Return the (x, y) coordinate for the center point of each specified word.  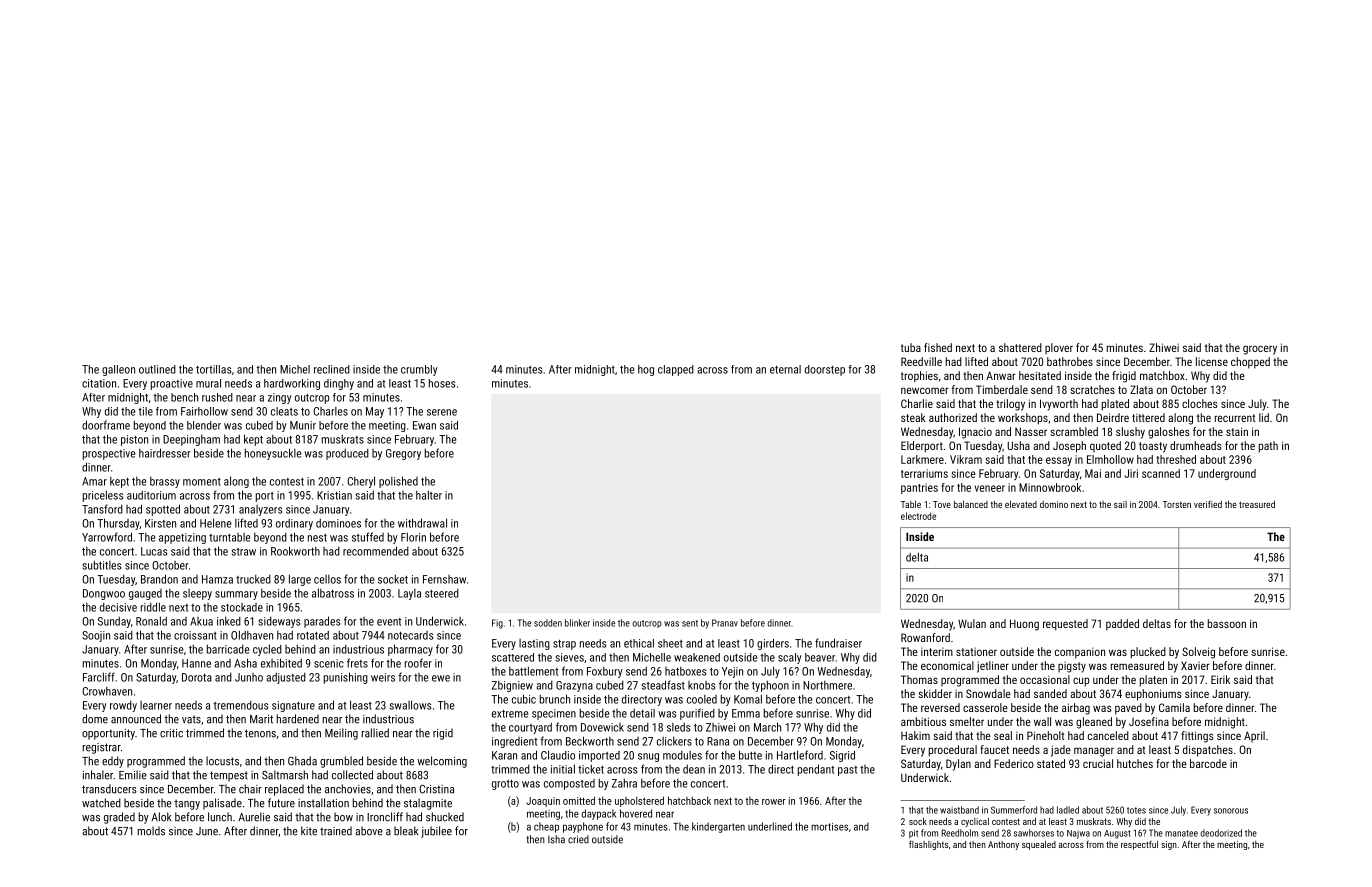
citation (99, 383)
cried (578, 839)
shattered (1020, 347)
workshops (1023, 419)
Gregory (403, 454)
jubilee (436, 832)
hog (646, 370)
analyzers (260, 510)
